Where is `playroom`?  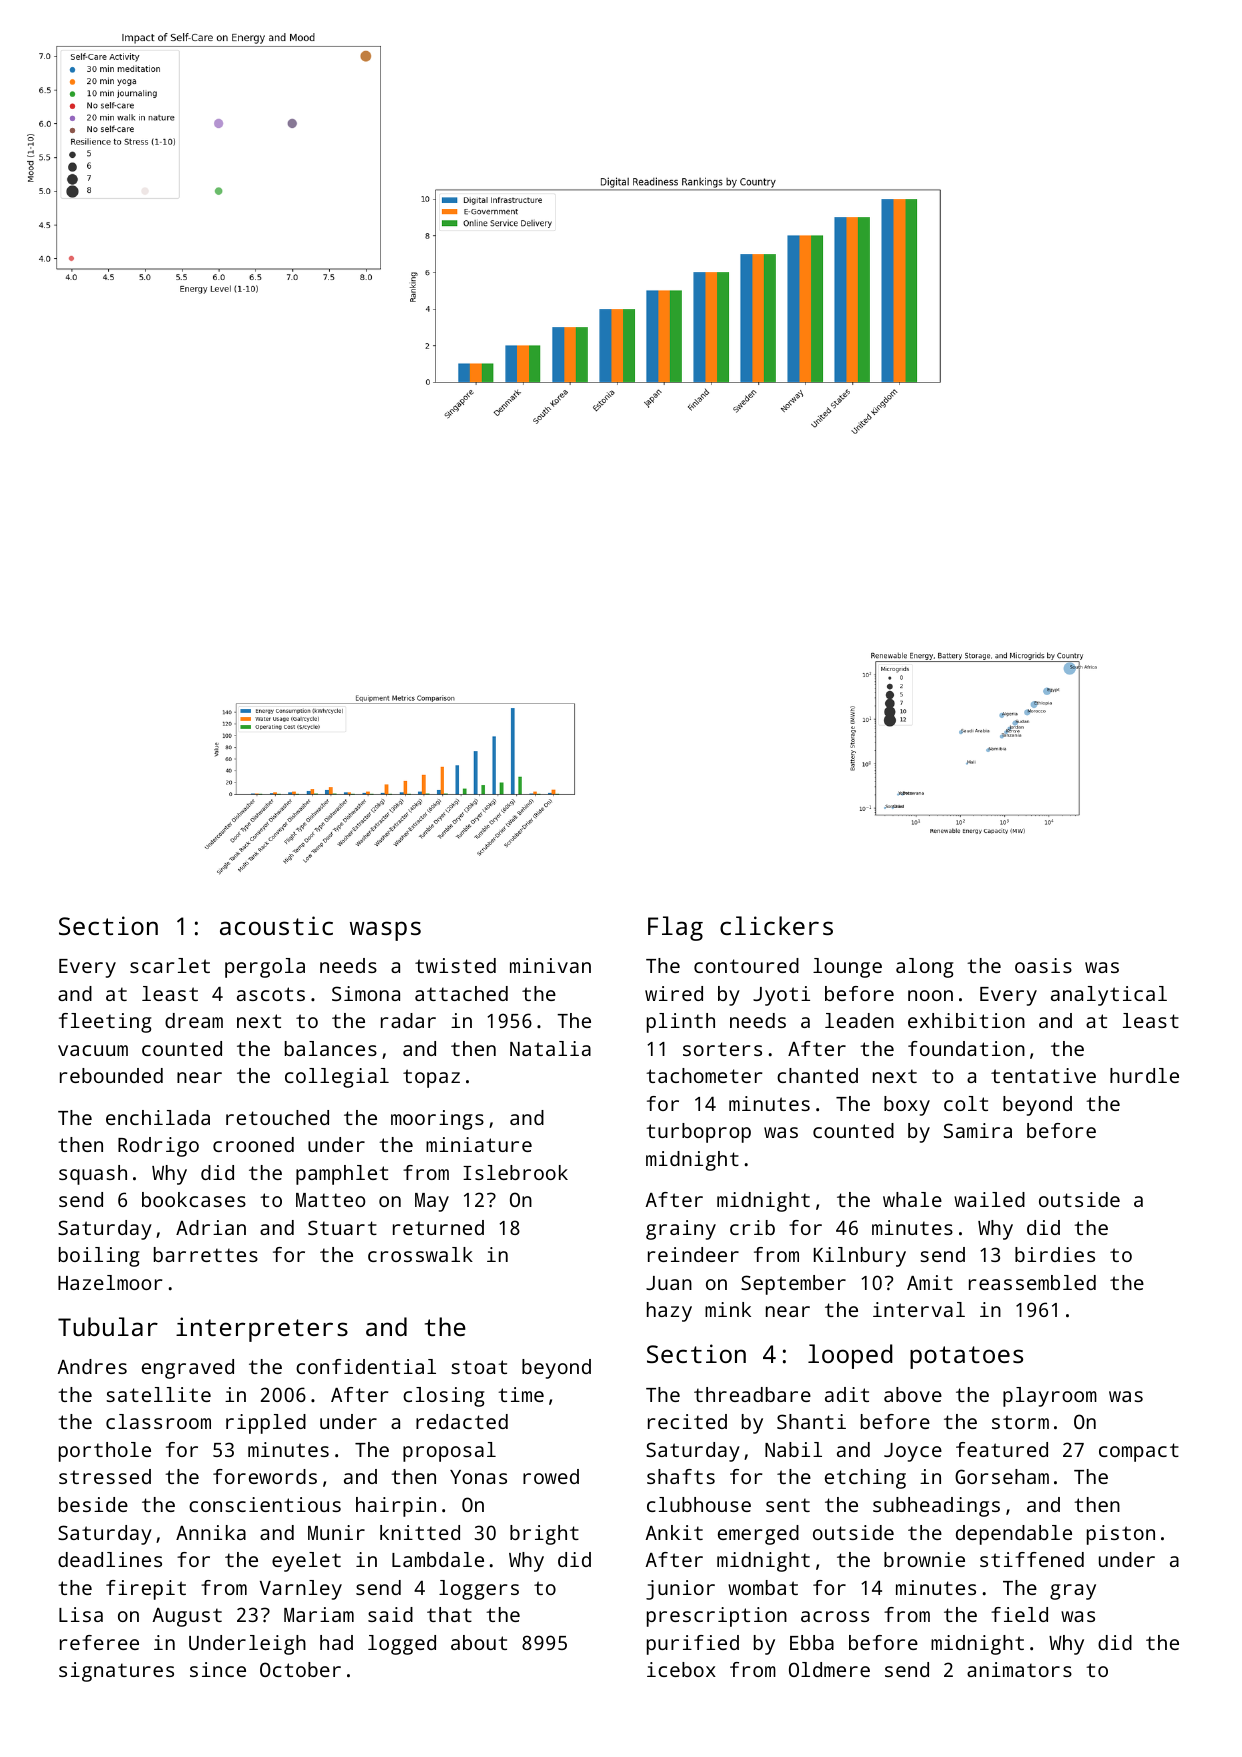 playroom is located at coordinates (1050, 1397).
